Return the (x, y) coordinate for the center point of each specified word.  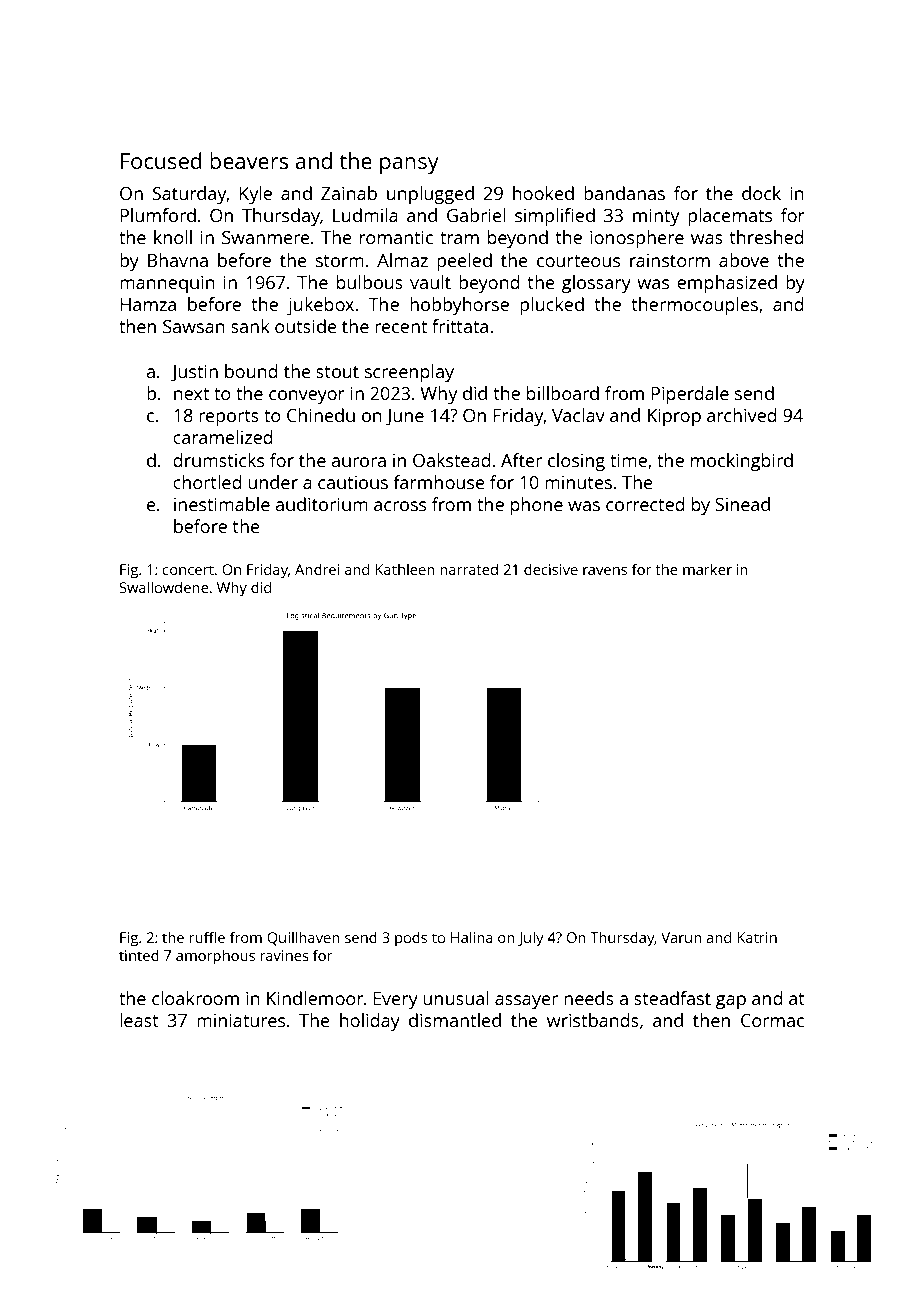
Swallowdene (164, 587)
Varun (681, 937)
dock (761, 193)
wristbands (593, 1020)
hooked (543, 193)
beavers (249, 160)
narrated (469, 569)
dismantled (455, 1020)
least (139, 1020)
